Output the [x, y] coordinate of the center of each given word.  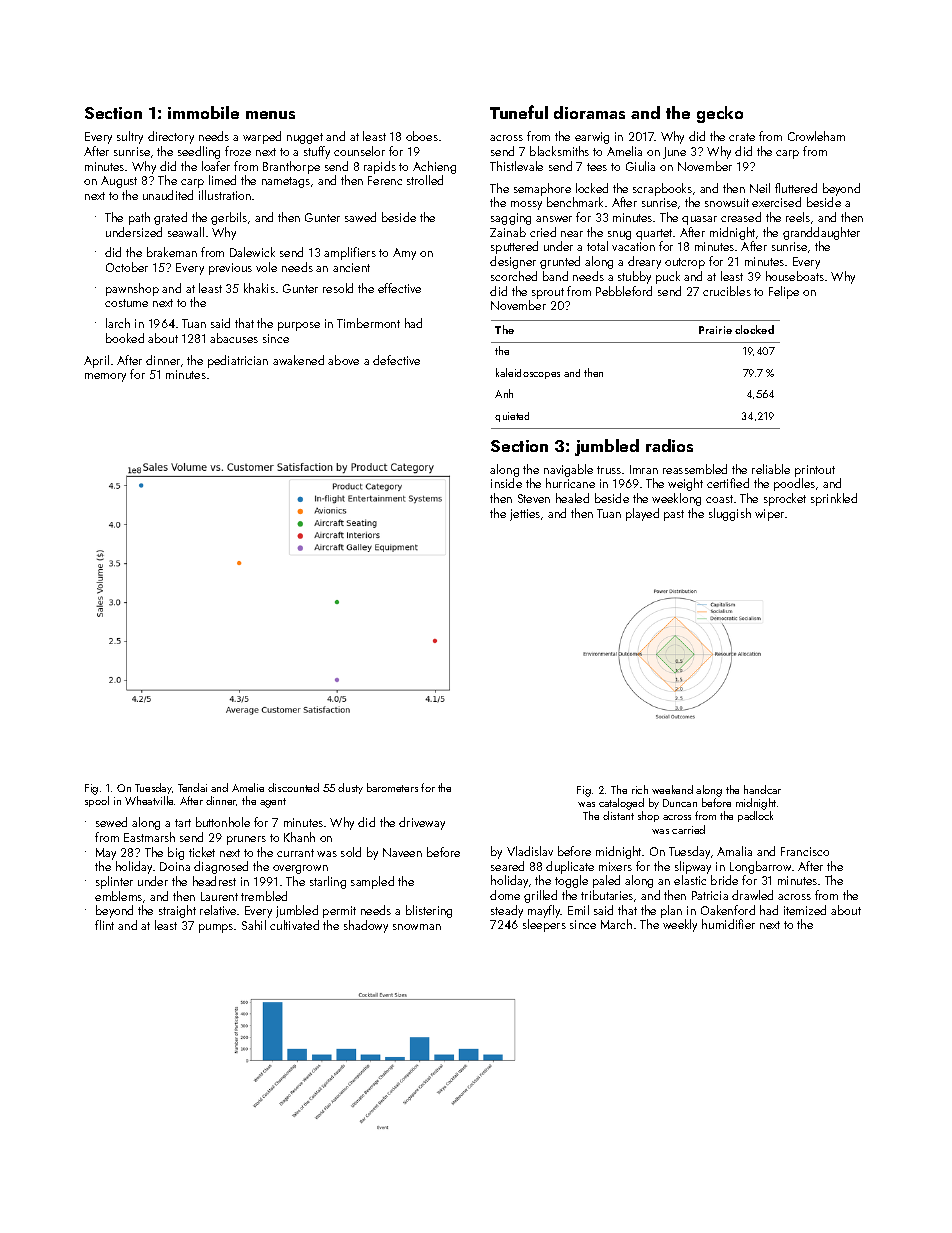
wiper [769, 515]
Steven [534, 498]
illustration [225, 195]
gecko [720, 114]
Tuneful [519, 112]
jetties [525, 515]
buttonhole [223, 822]
